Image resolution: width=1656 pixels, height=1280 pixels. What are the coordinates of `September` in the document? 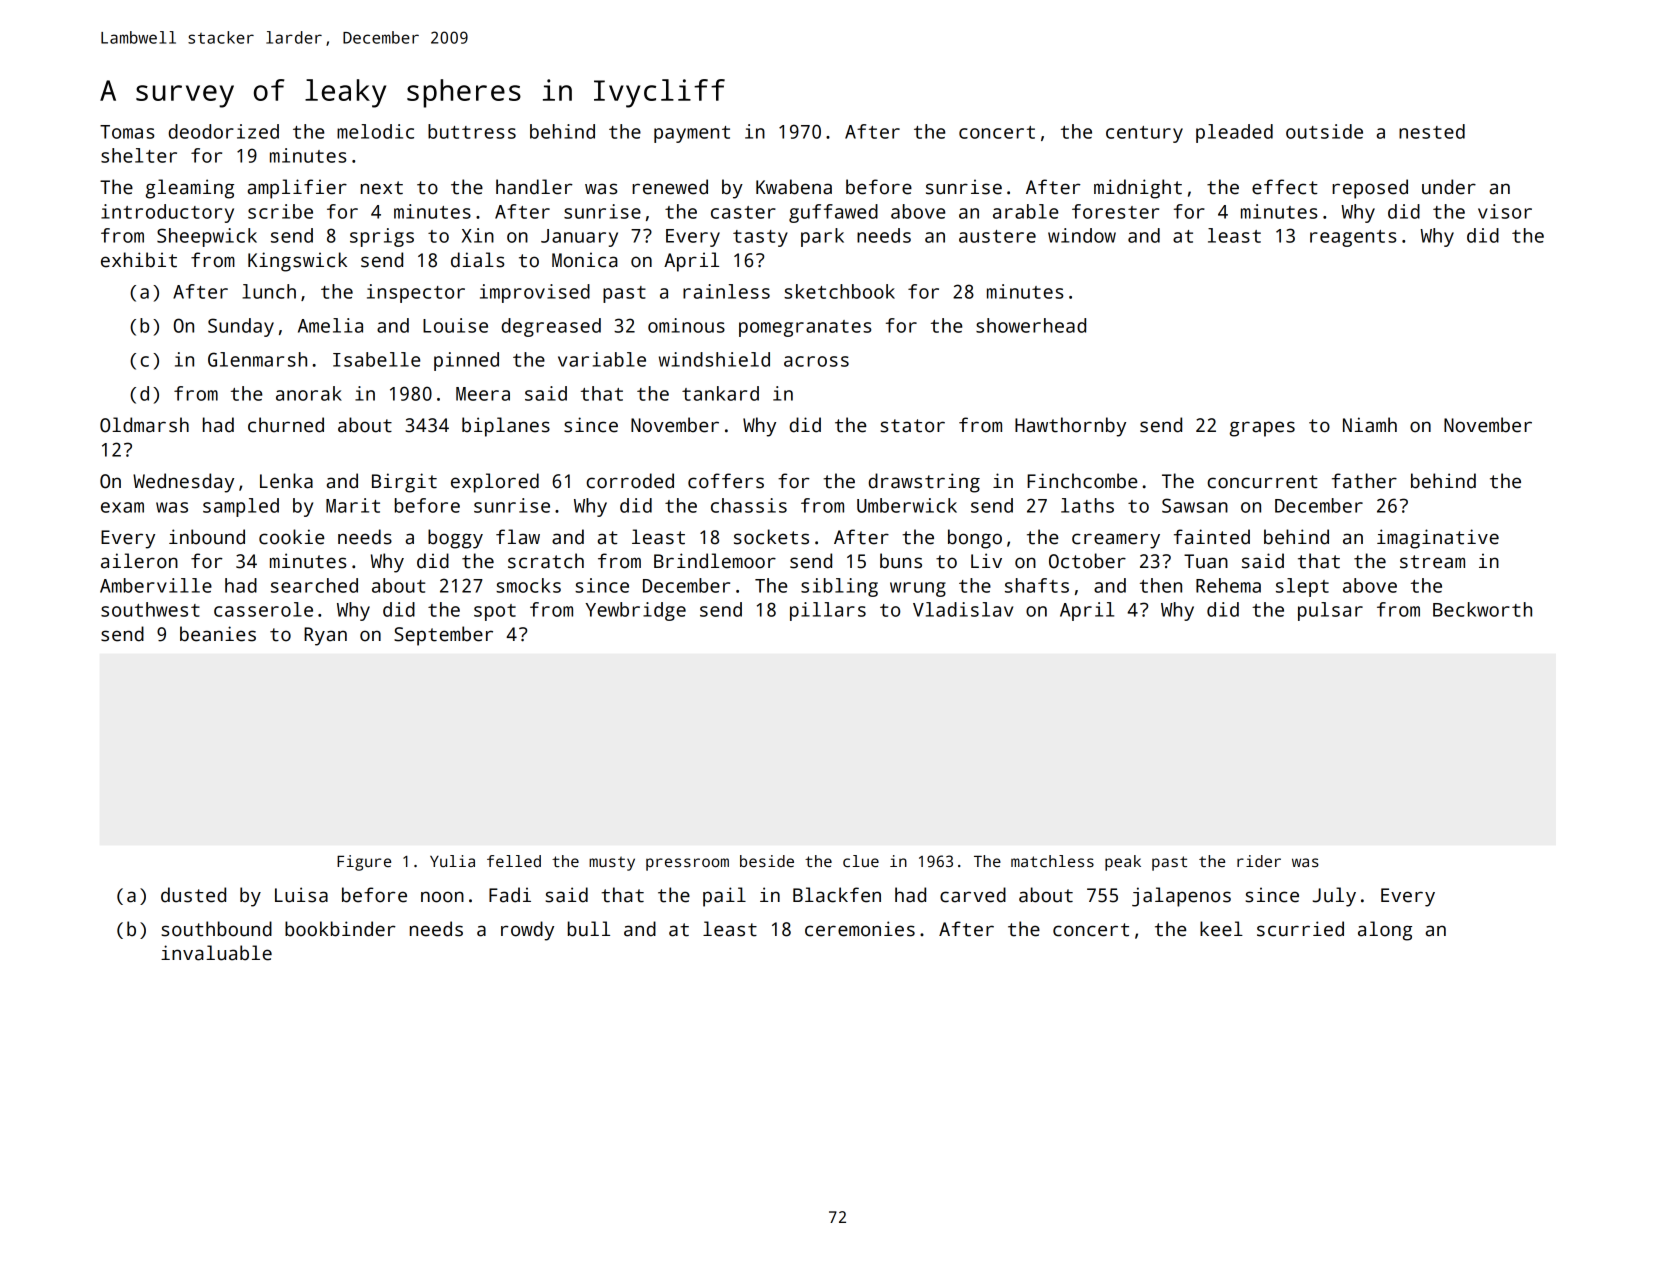 It's located at (443, 636).
